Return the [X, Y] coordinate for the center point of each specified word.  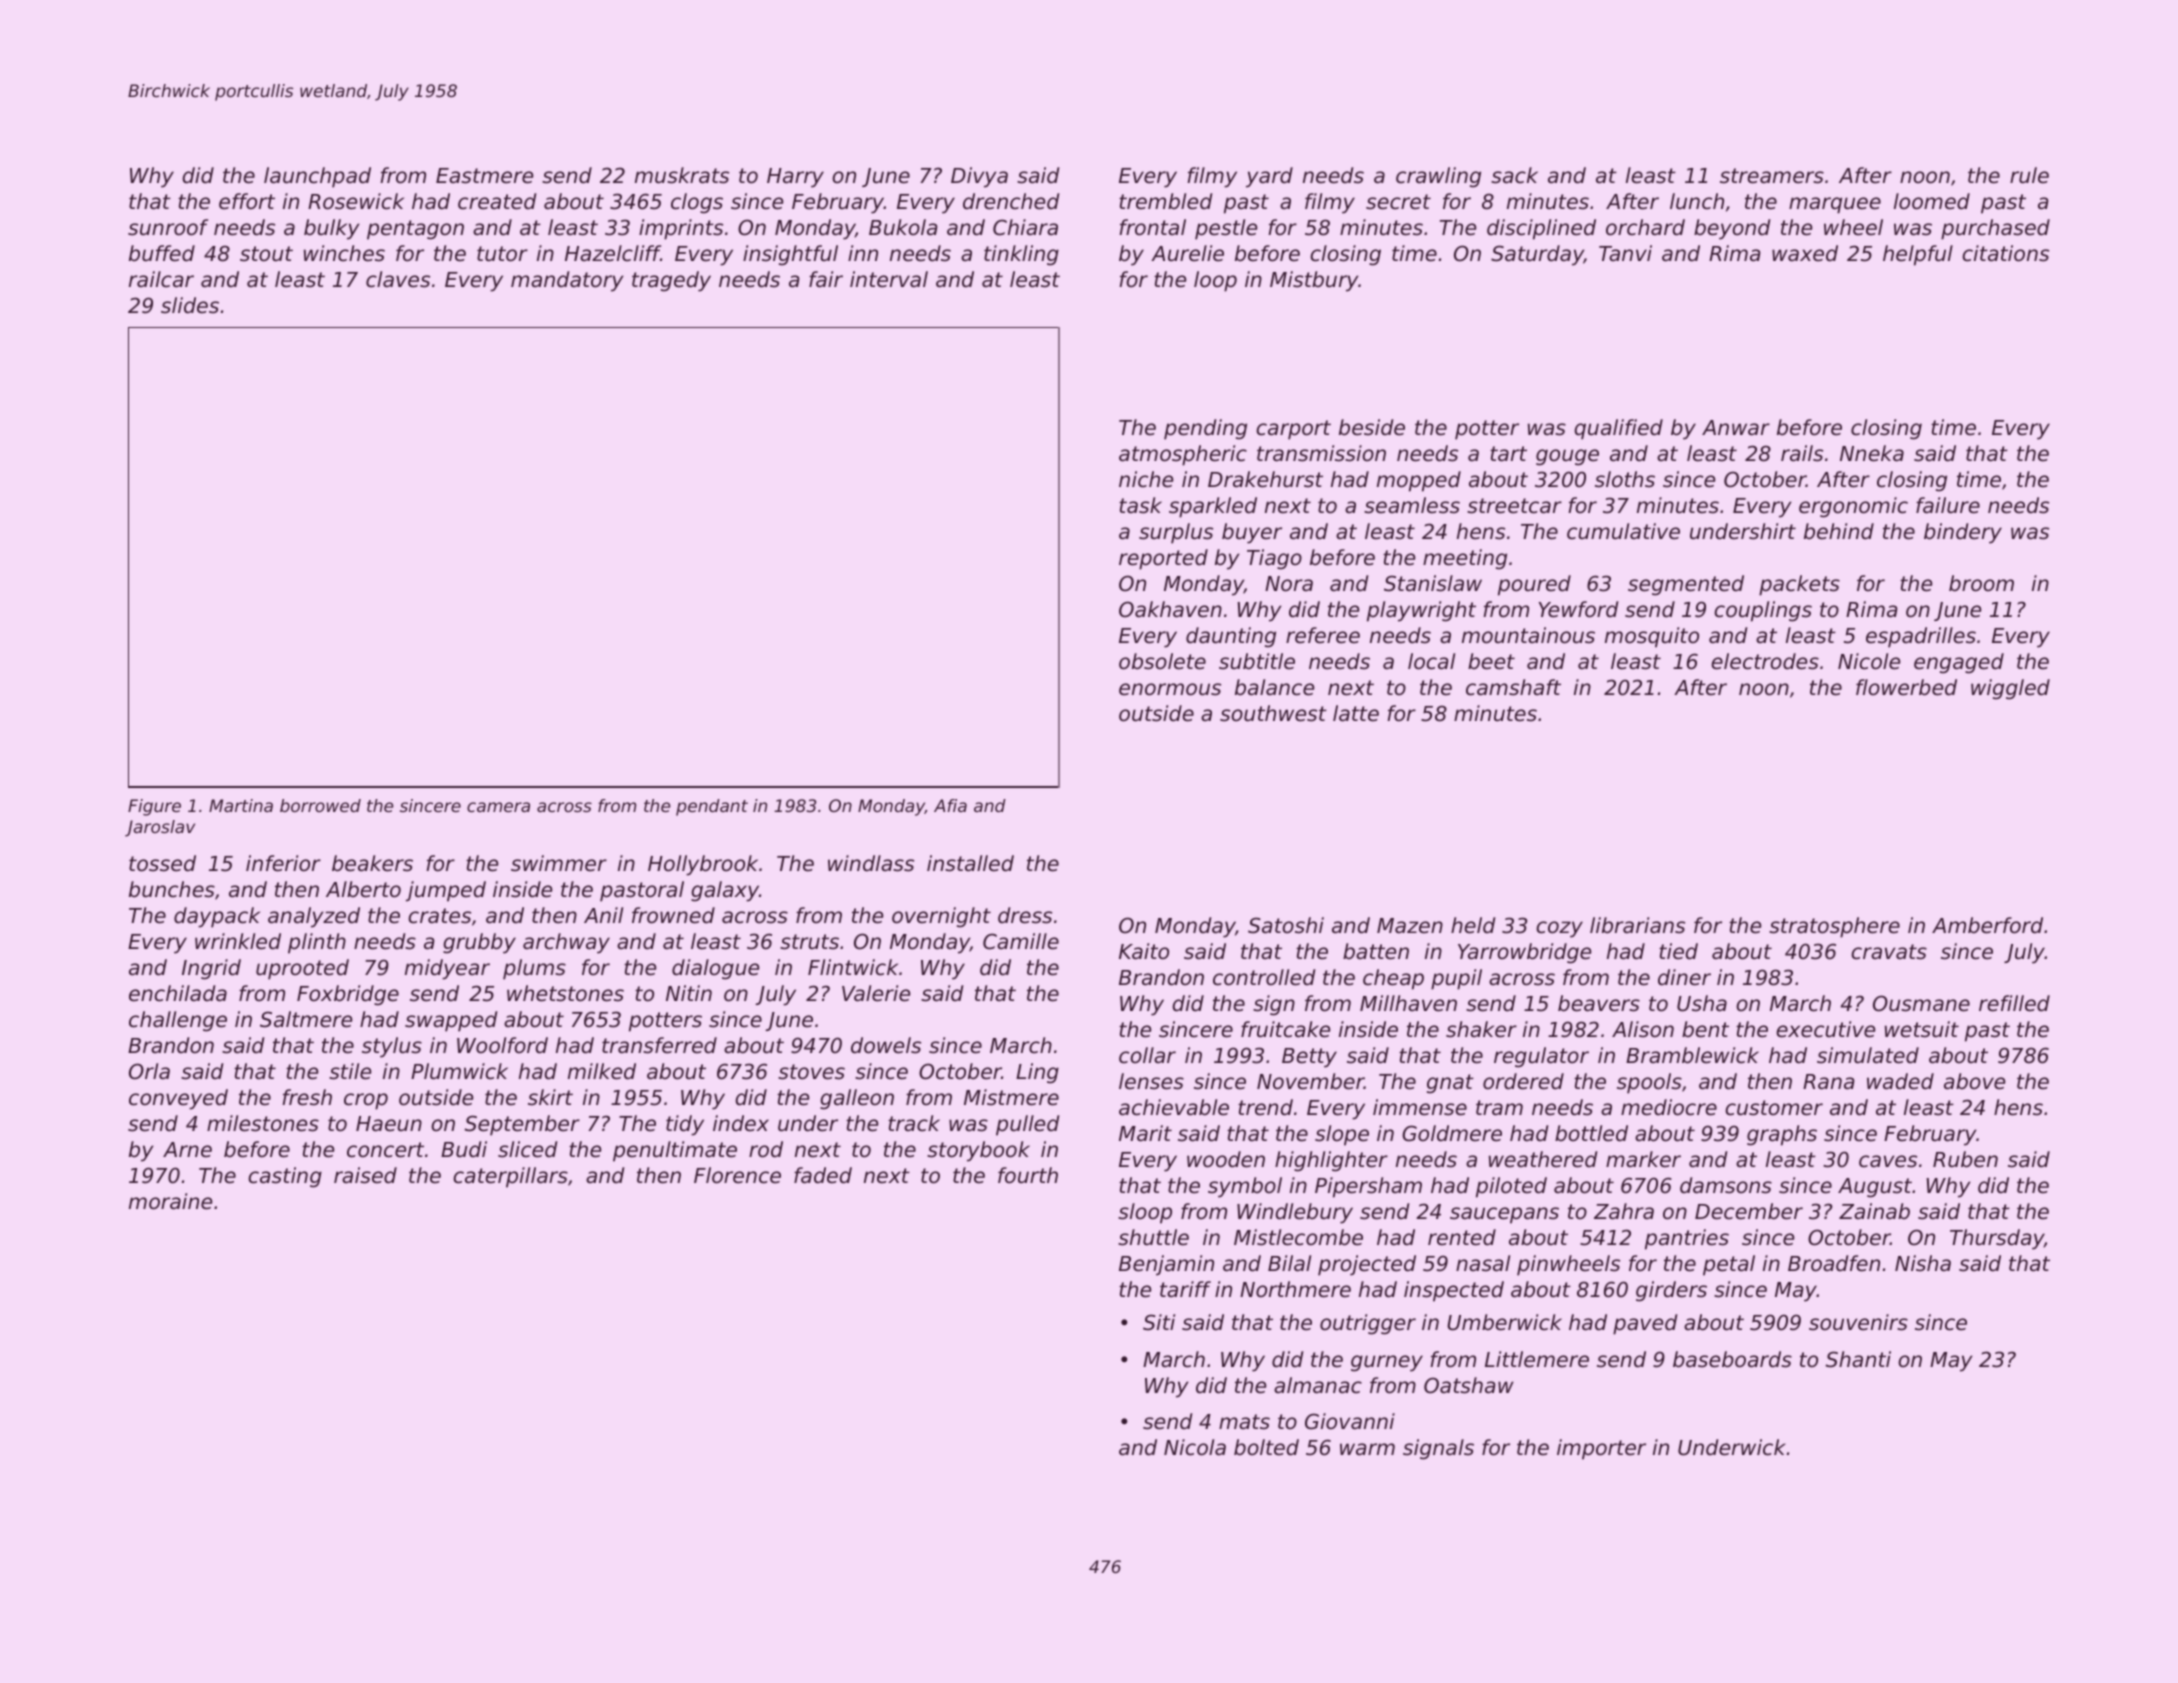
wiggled [2010, 689]
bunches [172, 889]
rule [2029, 175]
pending [1205, 429]
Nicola [1195, 1447]
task [1140, 505]
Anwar [1736, 428]
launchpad [317, 177]
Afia [950, 805]
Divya [979, 177]
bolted [1266, 1447]
